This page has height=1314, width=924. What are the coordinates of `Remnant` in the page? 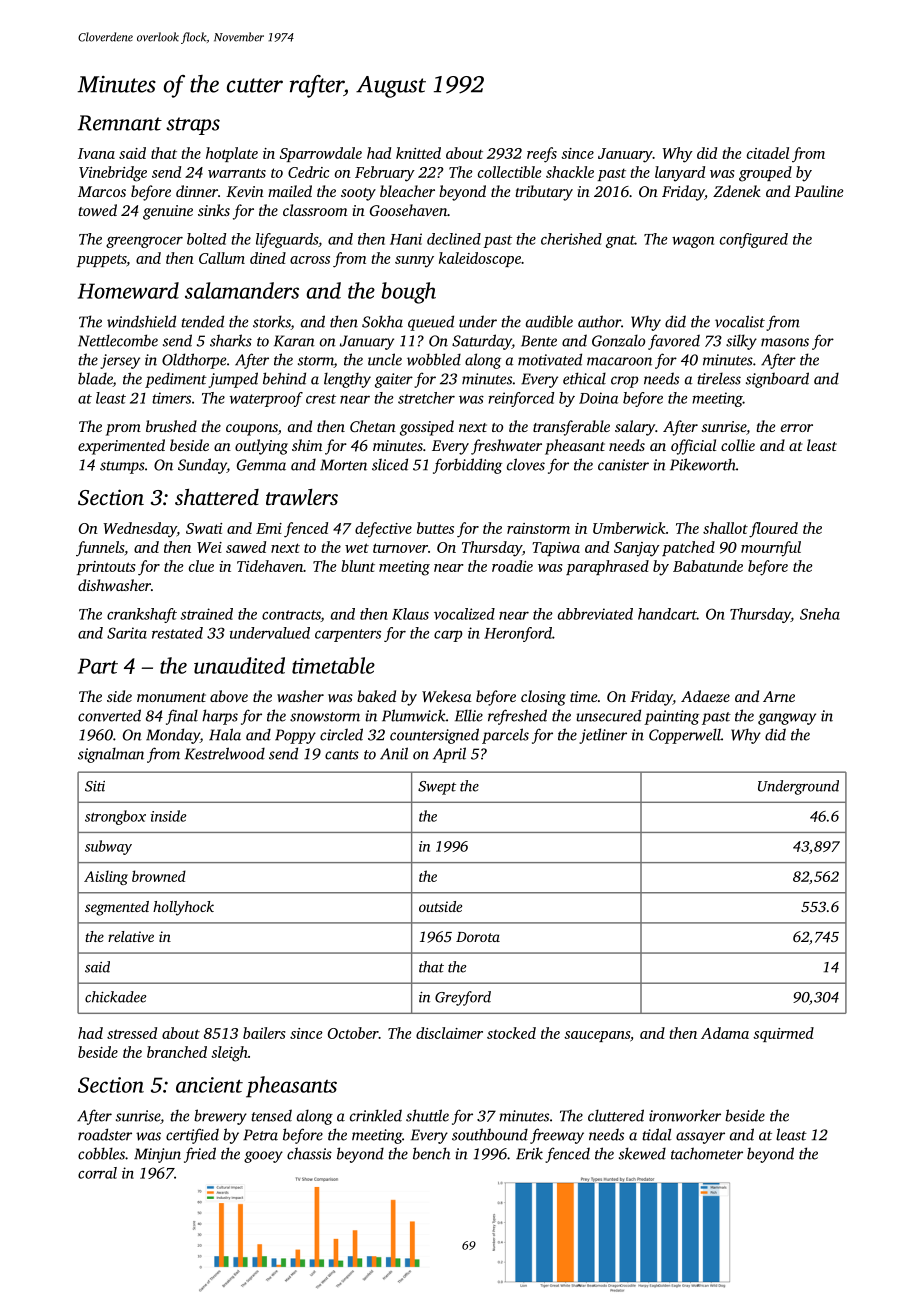 It's located at (120, 123).
